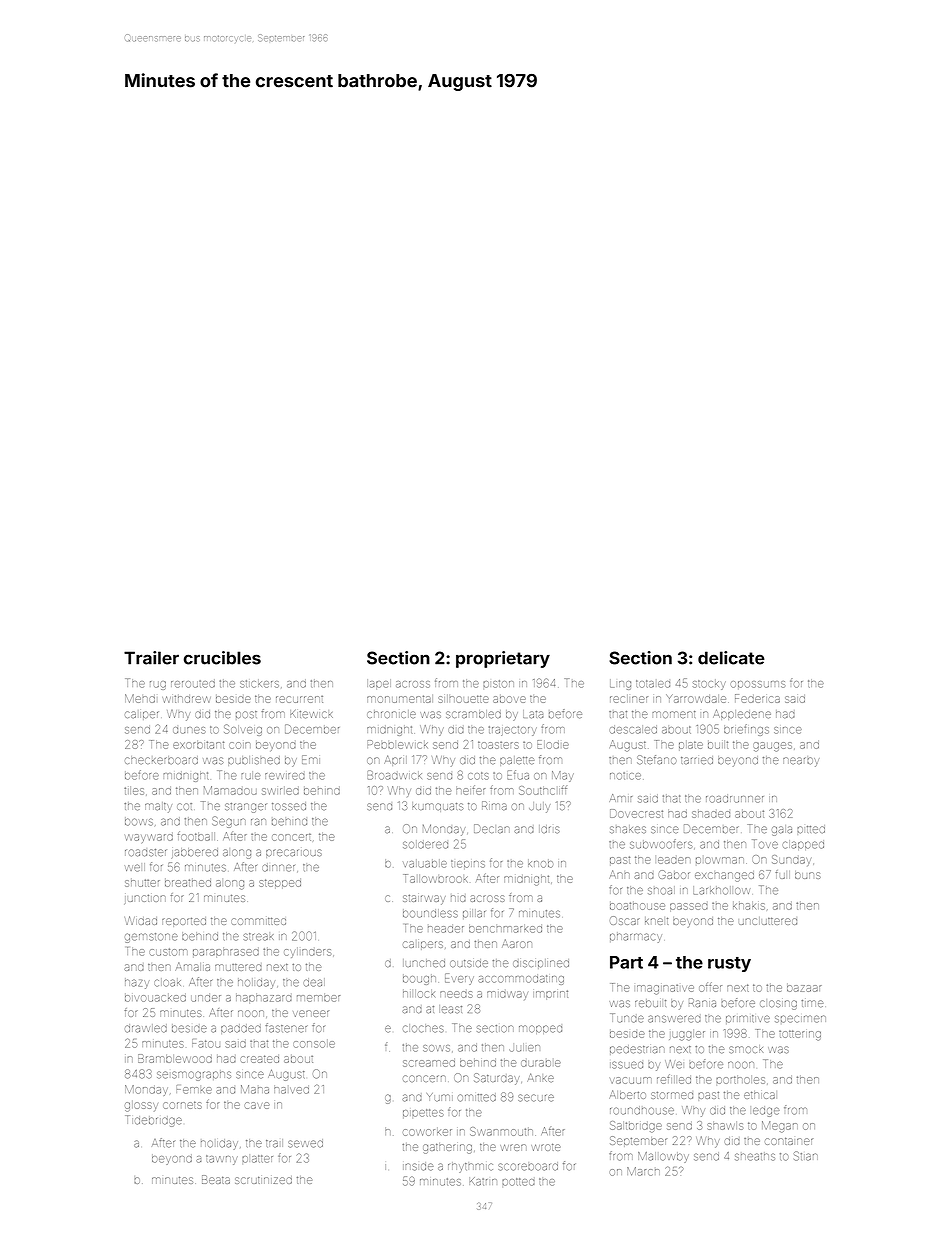 The image size is (952, 1233). What do you see at coordinates (222, 1160) in the screenshot?
I see `tawny` at bounding box center [222, 1160].
